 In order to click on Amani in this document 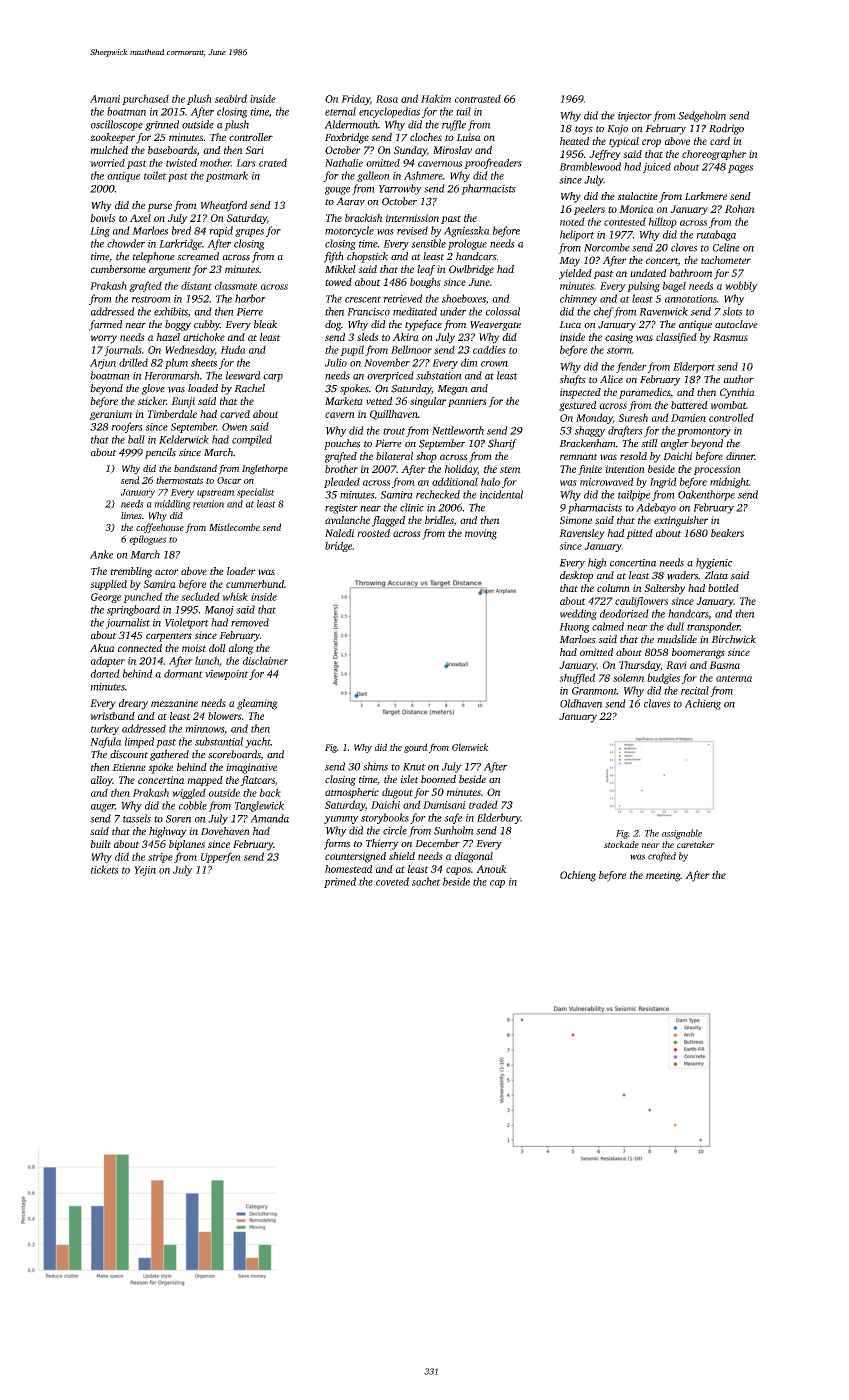, I will do `click(105, 99)`.
